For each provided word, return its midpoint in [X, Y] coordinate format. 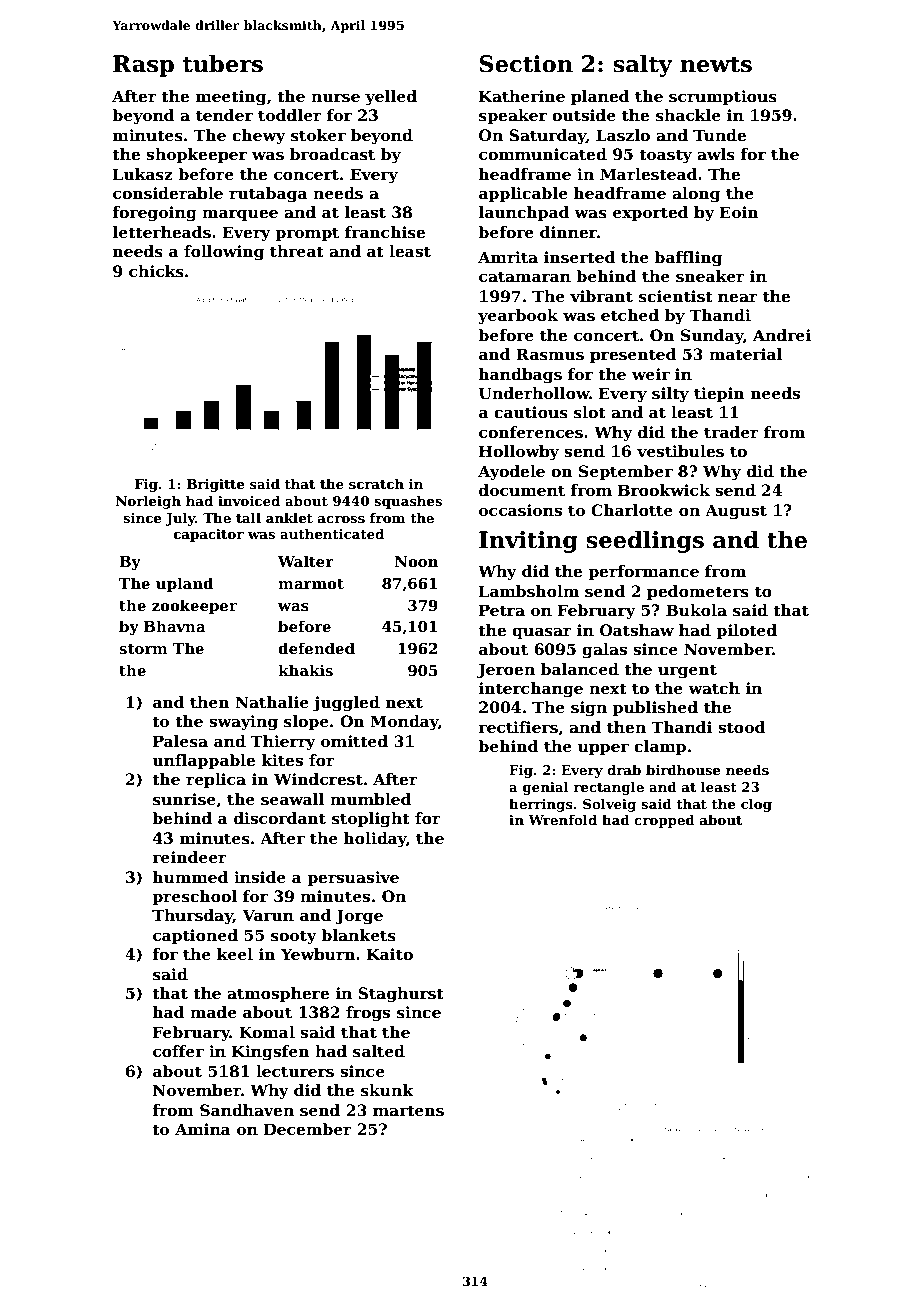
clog [756, 805]
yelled [391, 98]
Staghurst [401, 995]
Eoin [739, 212]
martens [408, 1111]
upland [184, 584]
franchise [385, 232]
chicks [156, 271]
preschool [194, 897]
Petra [502, 610]
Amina [203, 1129]
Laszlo [623, 135]
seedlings [645, 541]
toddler [290, 115]
